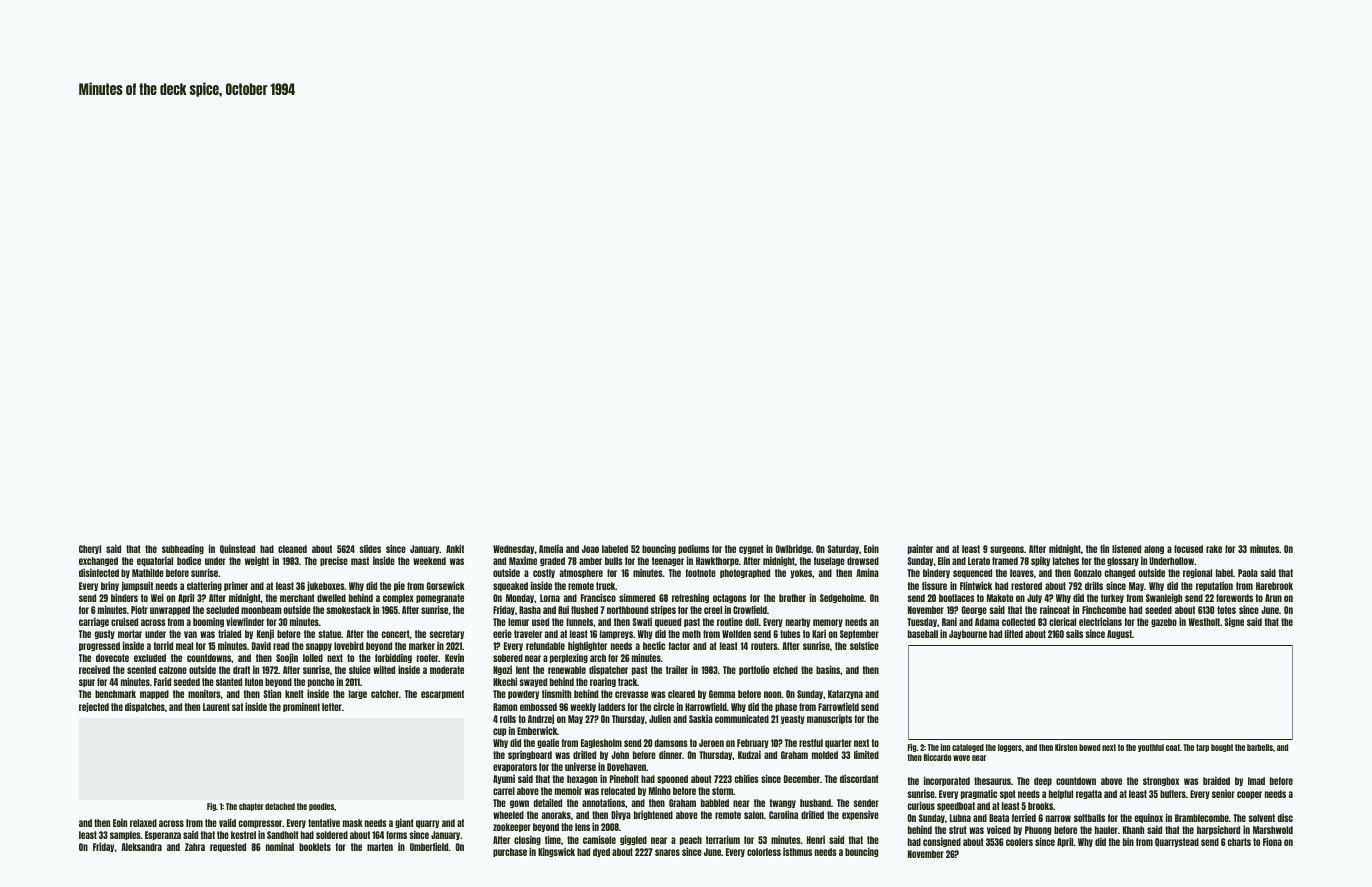 This screenshot has height=887, width=1372. What do you see at coordinates (251, 807) in the screenshot?
I see `chapter` at bounding box center [251, 807].
